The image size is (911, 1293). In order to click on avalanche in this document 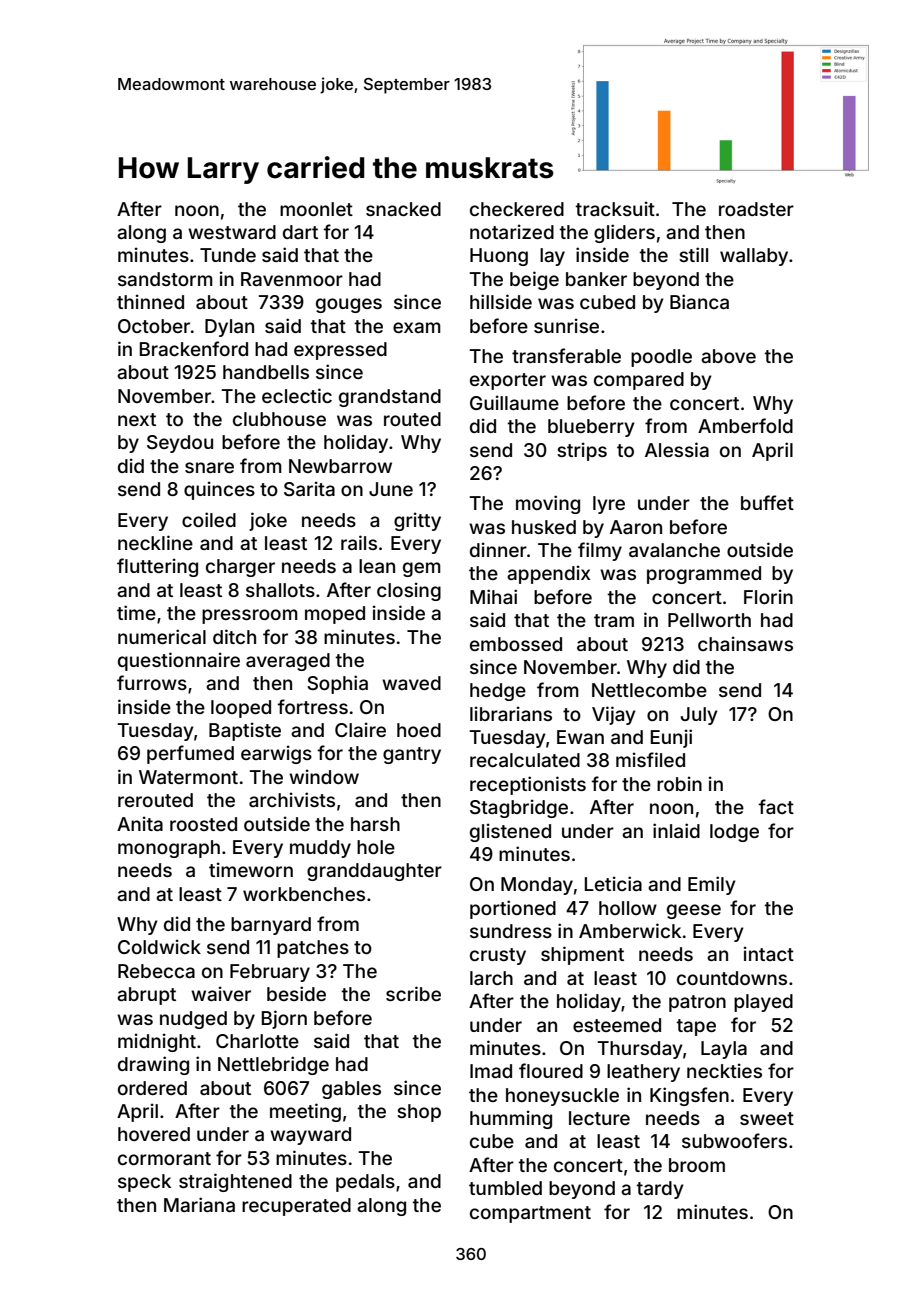, I will do `click(674, 550)`.
